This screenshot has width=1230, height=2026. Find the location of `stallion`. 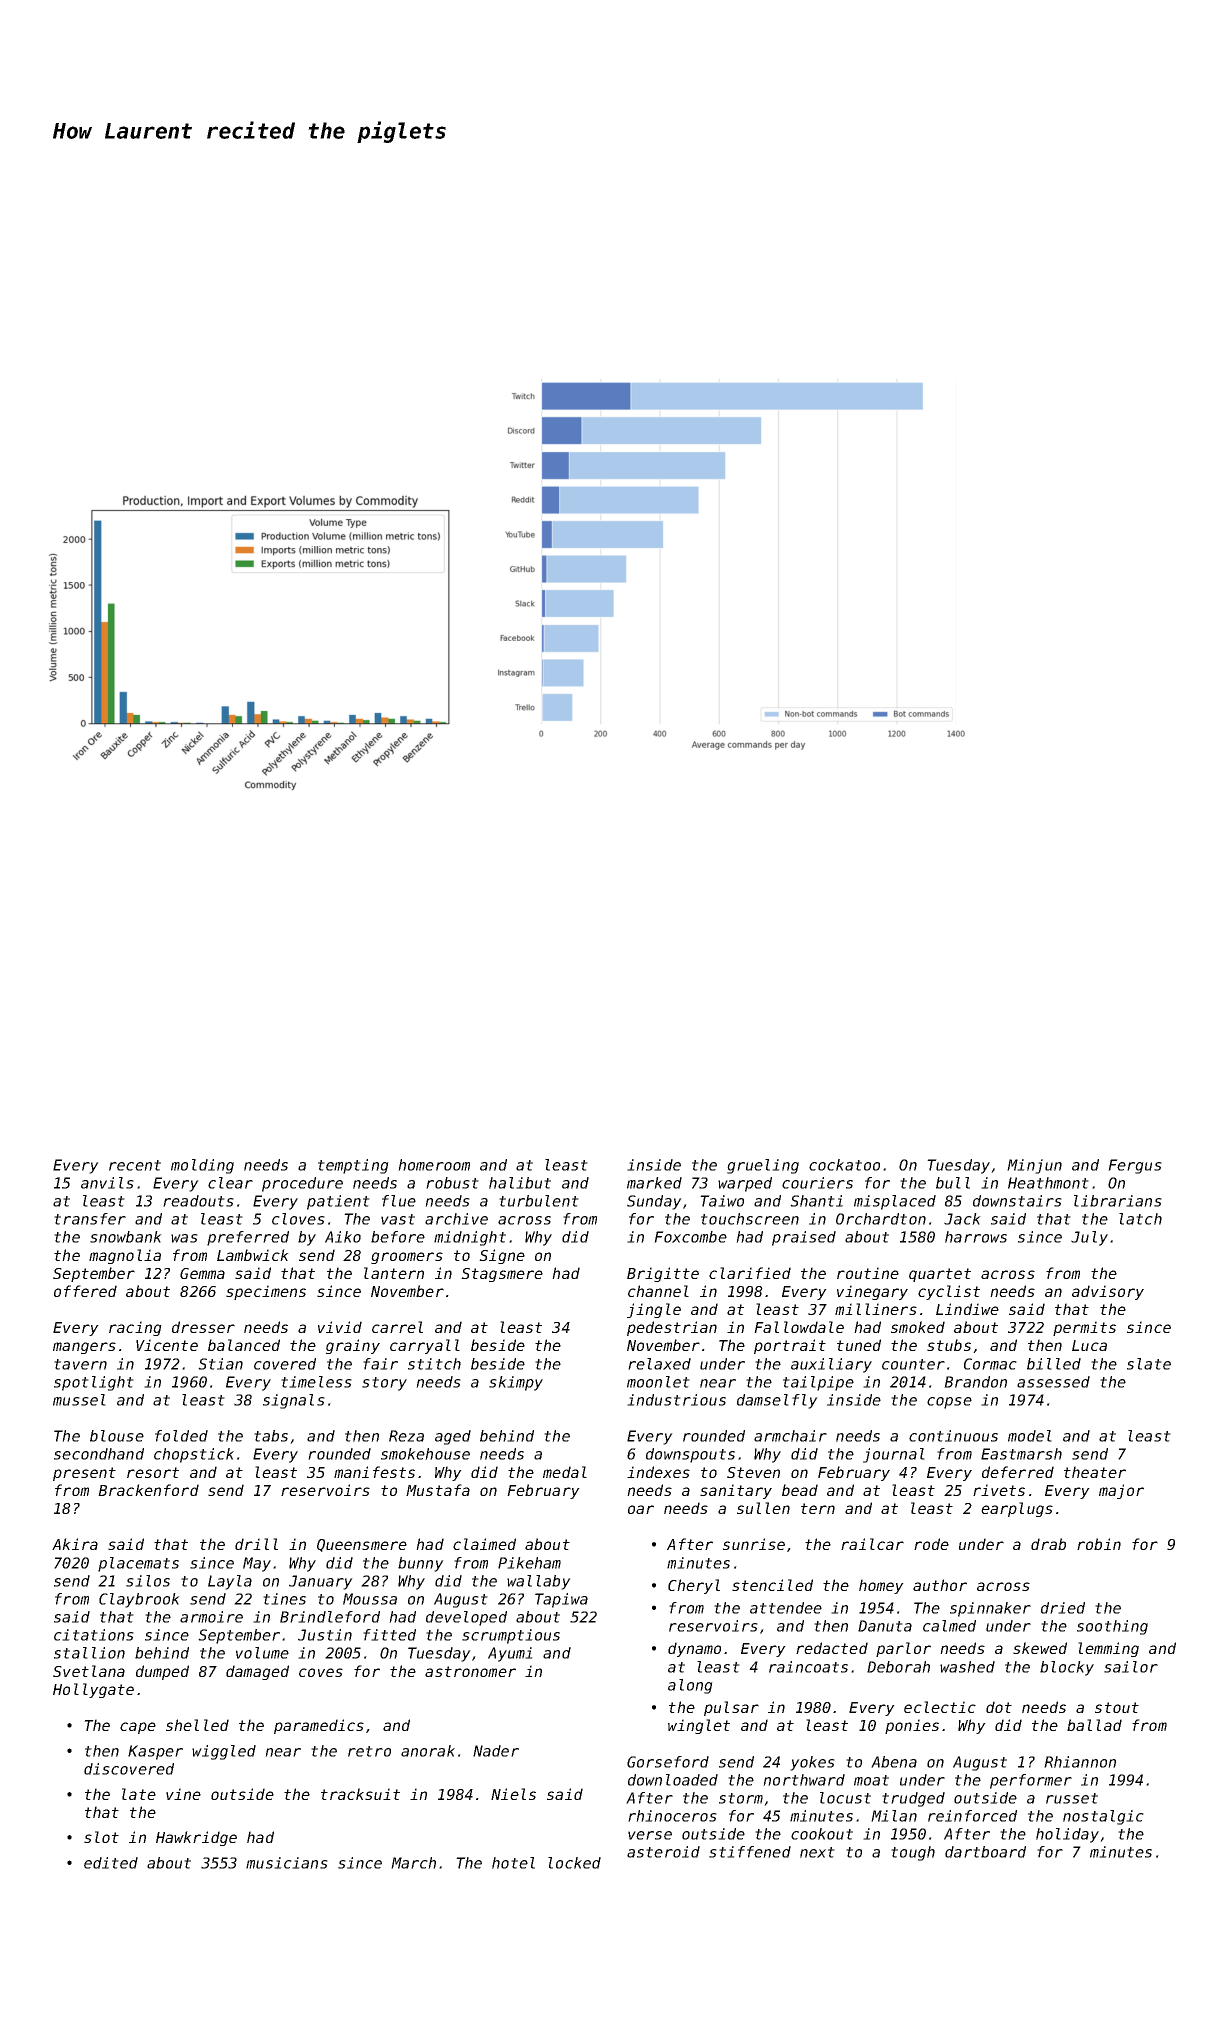

stallion is located at coordinates (89, 1653).
